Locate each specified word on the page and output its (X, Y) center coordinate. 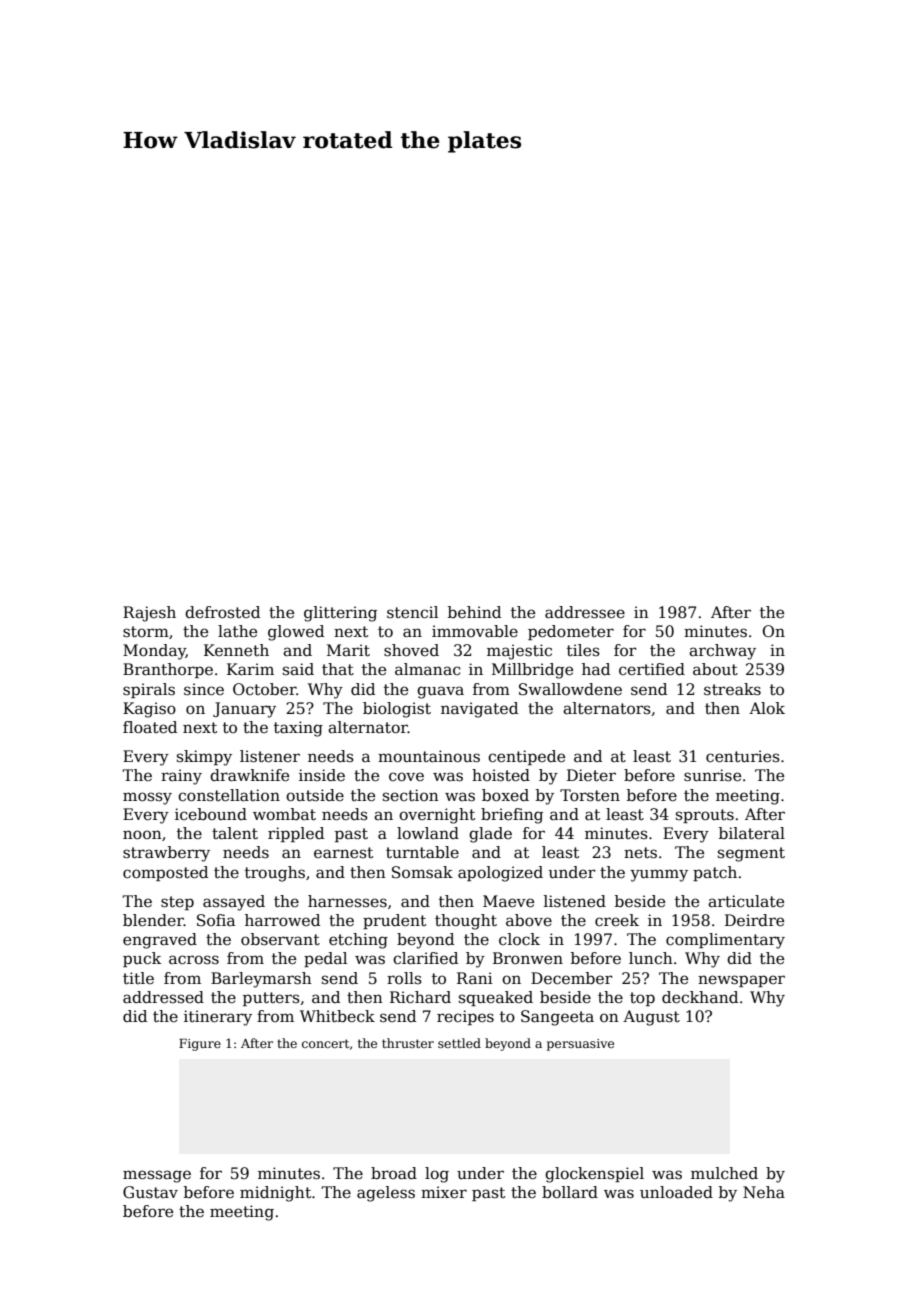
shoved (411, 650)
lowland (428, 833)
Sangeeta (557, 1018)
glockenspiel (594, 1175)
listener (270, 756)
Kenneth (236, 650)
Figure (200, 1045)
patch (715, 873)
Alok (767, 708)
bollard (570, 1192)
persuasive (580, 1045)
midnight (275, 1194)
